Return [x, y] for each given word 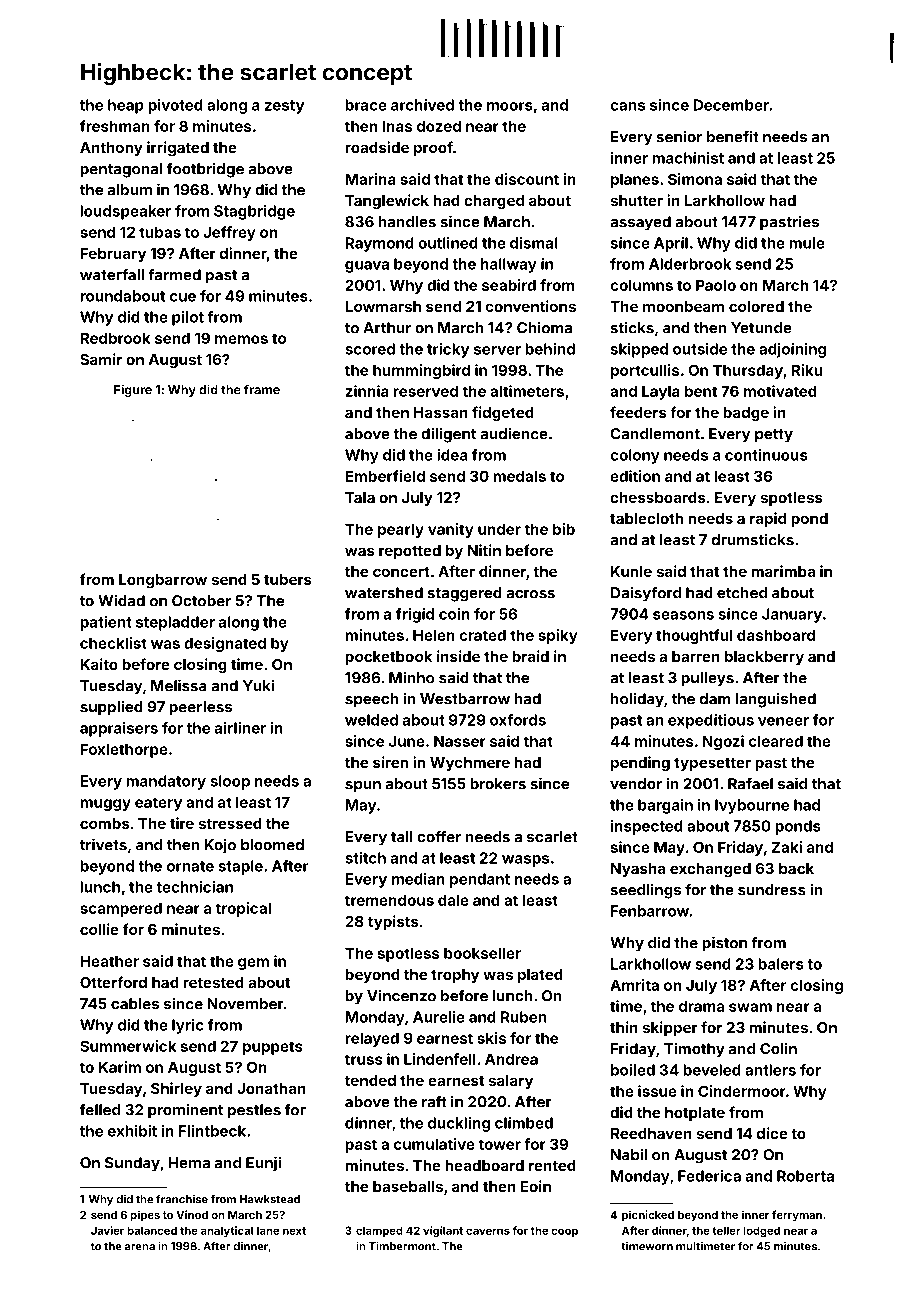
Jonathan [271, 1088]
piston [724, 944]
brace [366, 105]
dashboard [776, 635]
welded [371, 720]
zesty [284, 107]
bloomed [272, 845]
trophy [455, 976]
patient [106, 623]
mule [807, 243]
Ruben [523, 1017]
